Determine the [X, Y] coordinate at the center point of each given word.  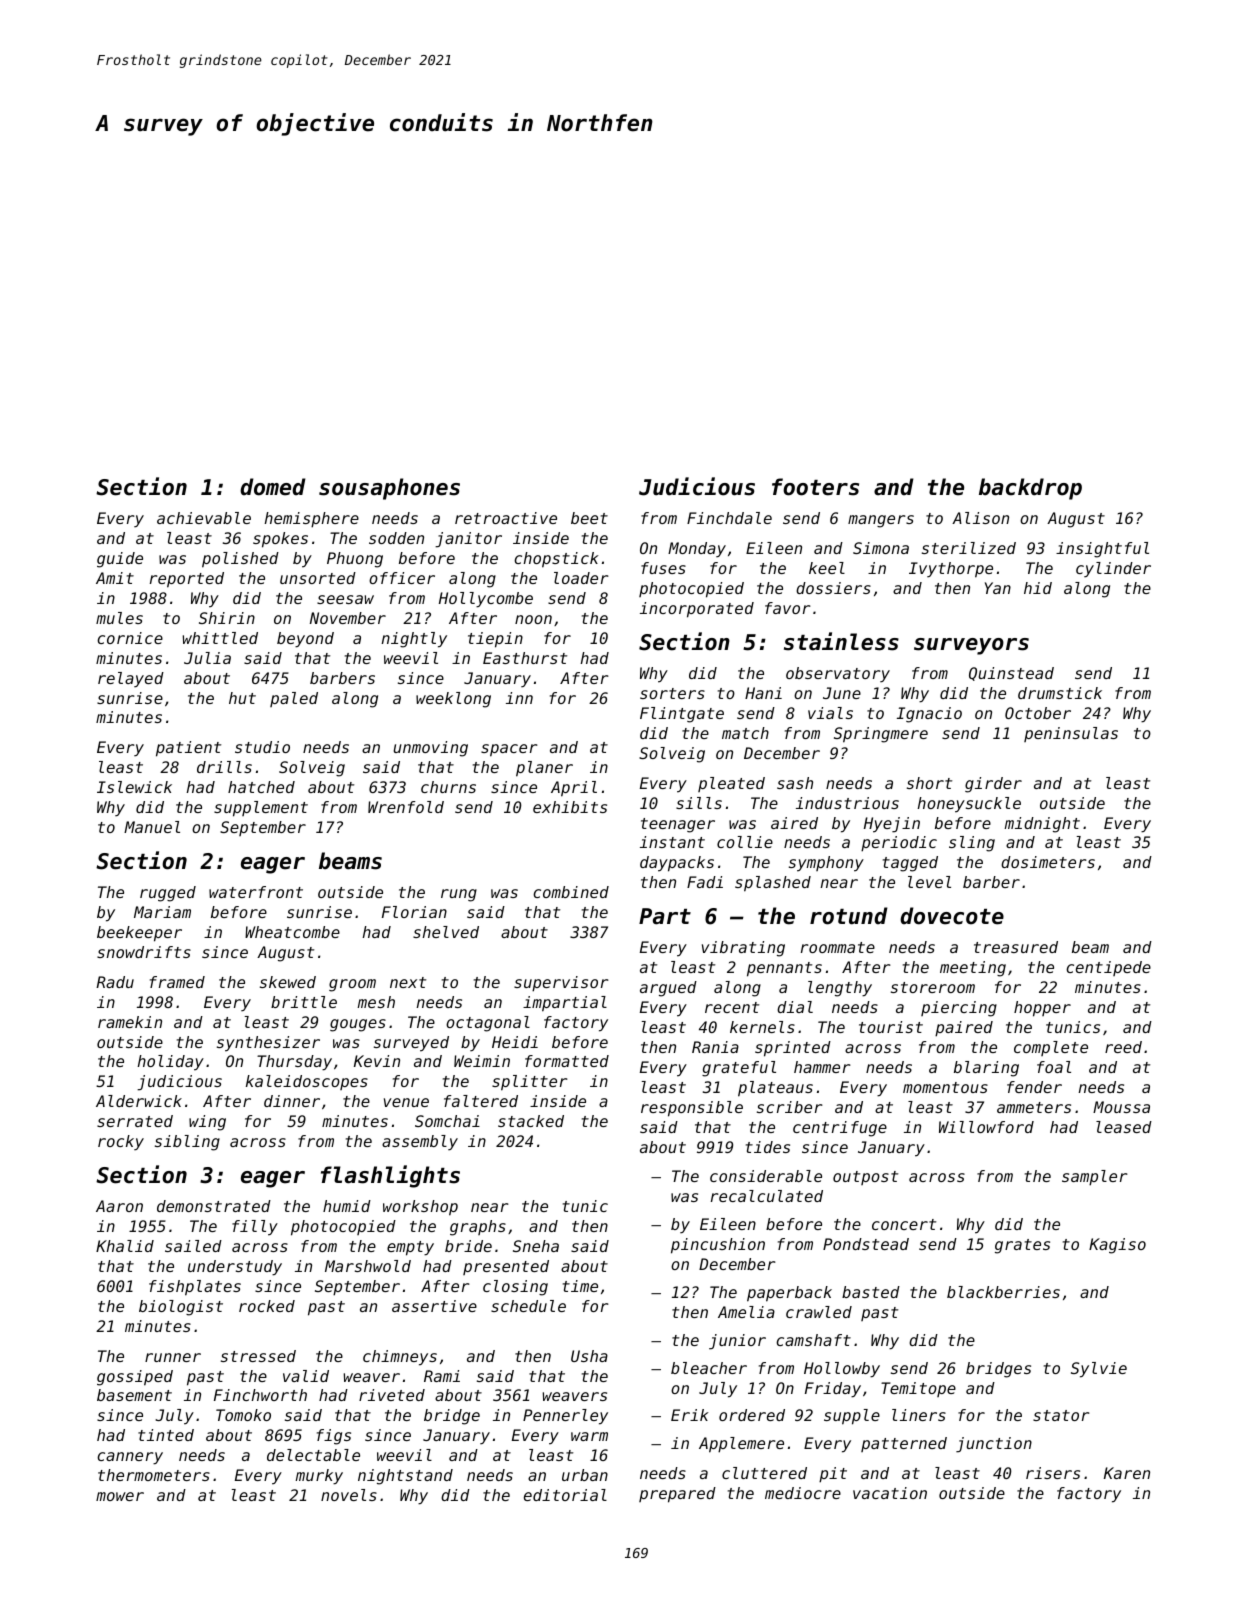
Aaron [119, 1206]
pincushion [718, 1246]
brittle [304, 1002]
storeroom [933, 987]
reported [187, 580]
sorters [672, 693]
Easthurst [525, 658]
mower [120, 1496]
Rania [715, 1047]
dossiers [833, 588]
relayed [131, 680]
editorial [565, 1495]
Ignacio [929, 715]
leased [1124, 1127]
